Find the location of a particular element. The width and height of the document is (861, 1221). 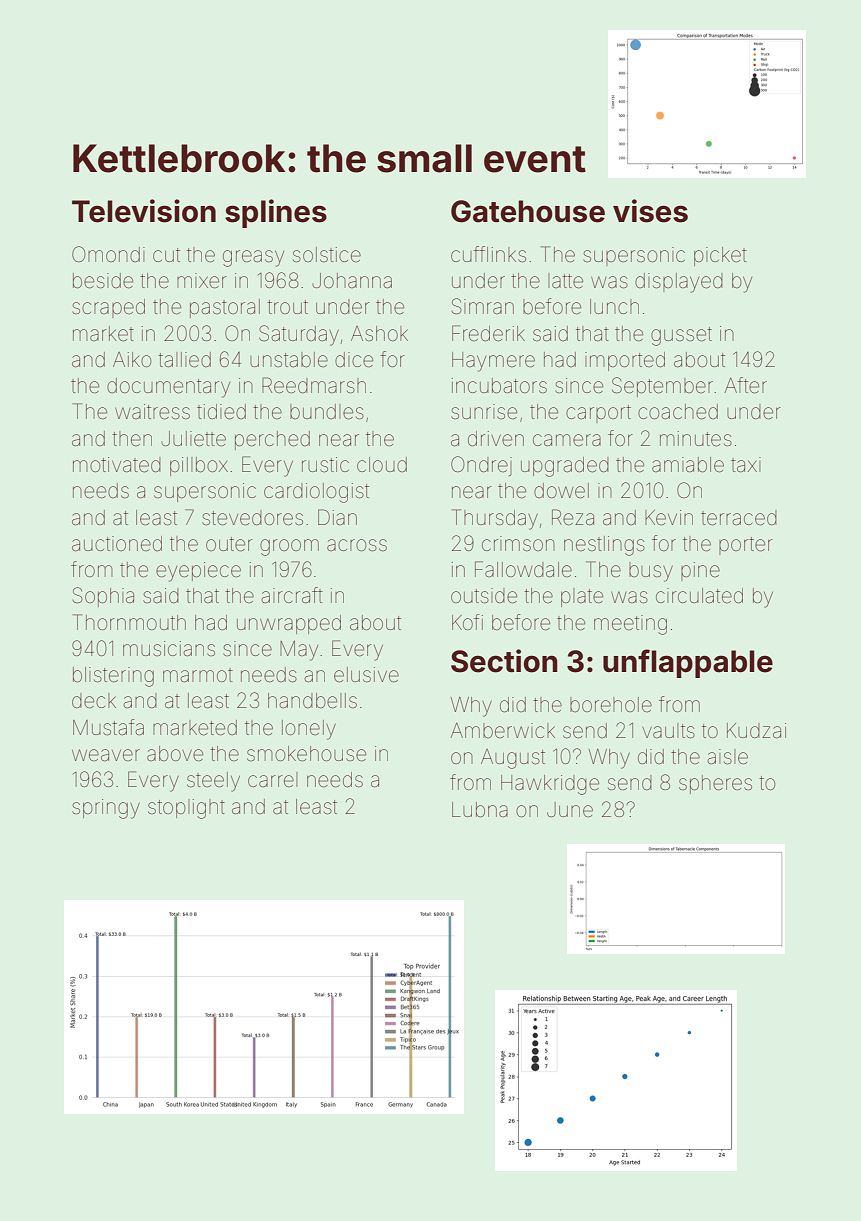

weaver is located at coordinates (106, 755).
